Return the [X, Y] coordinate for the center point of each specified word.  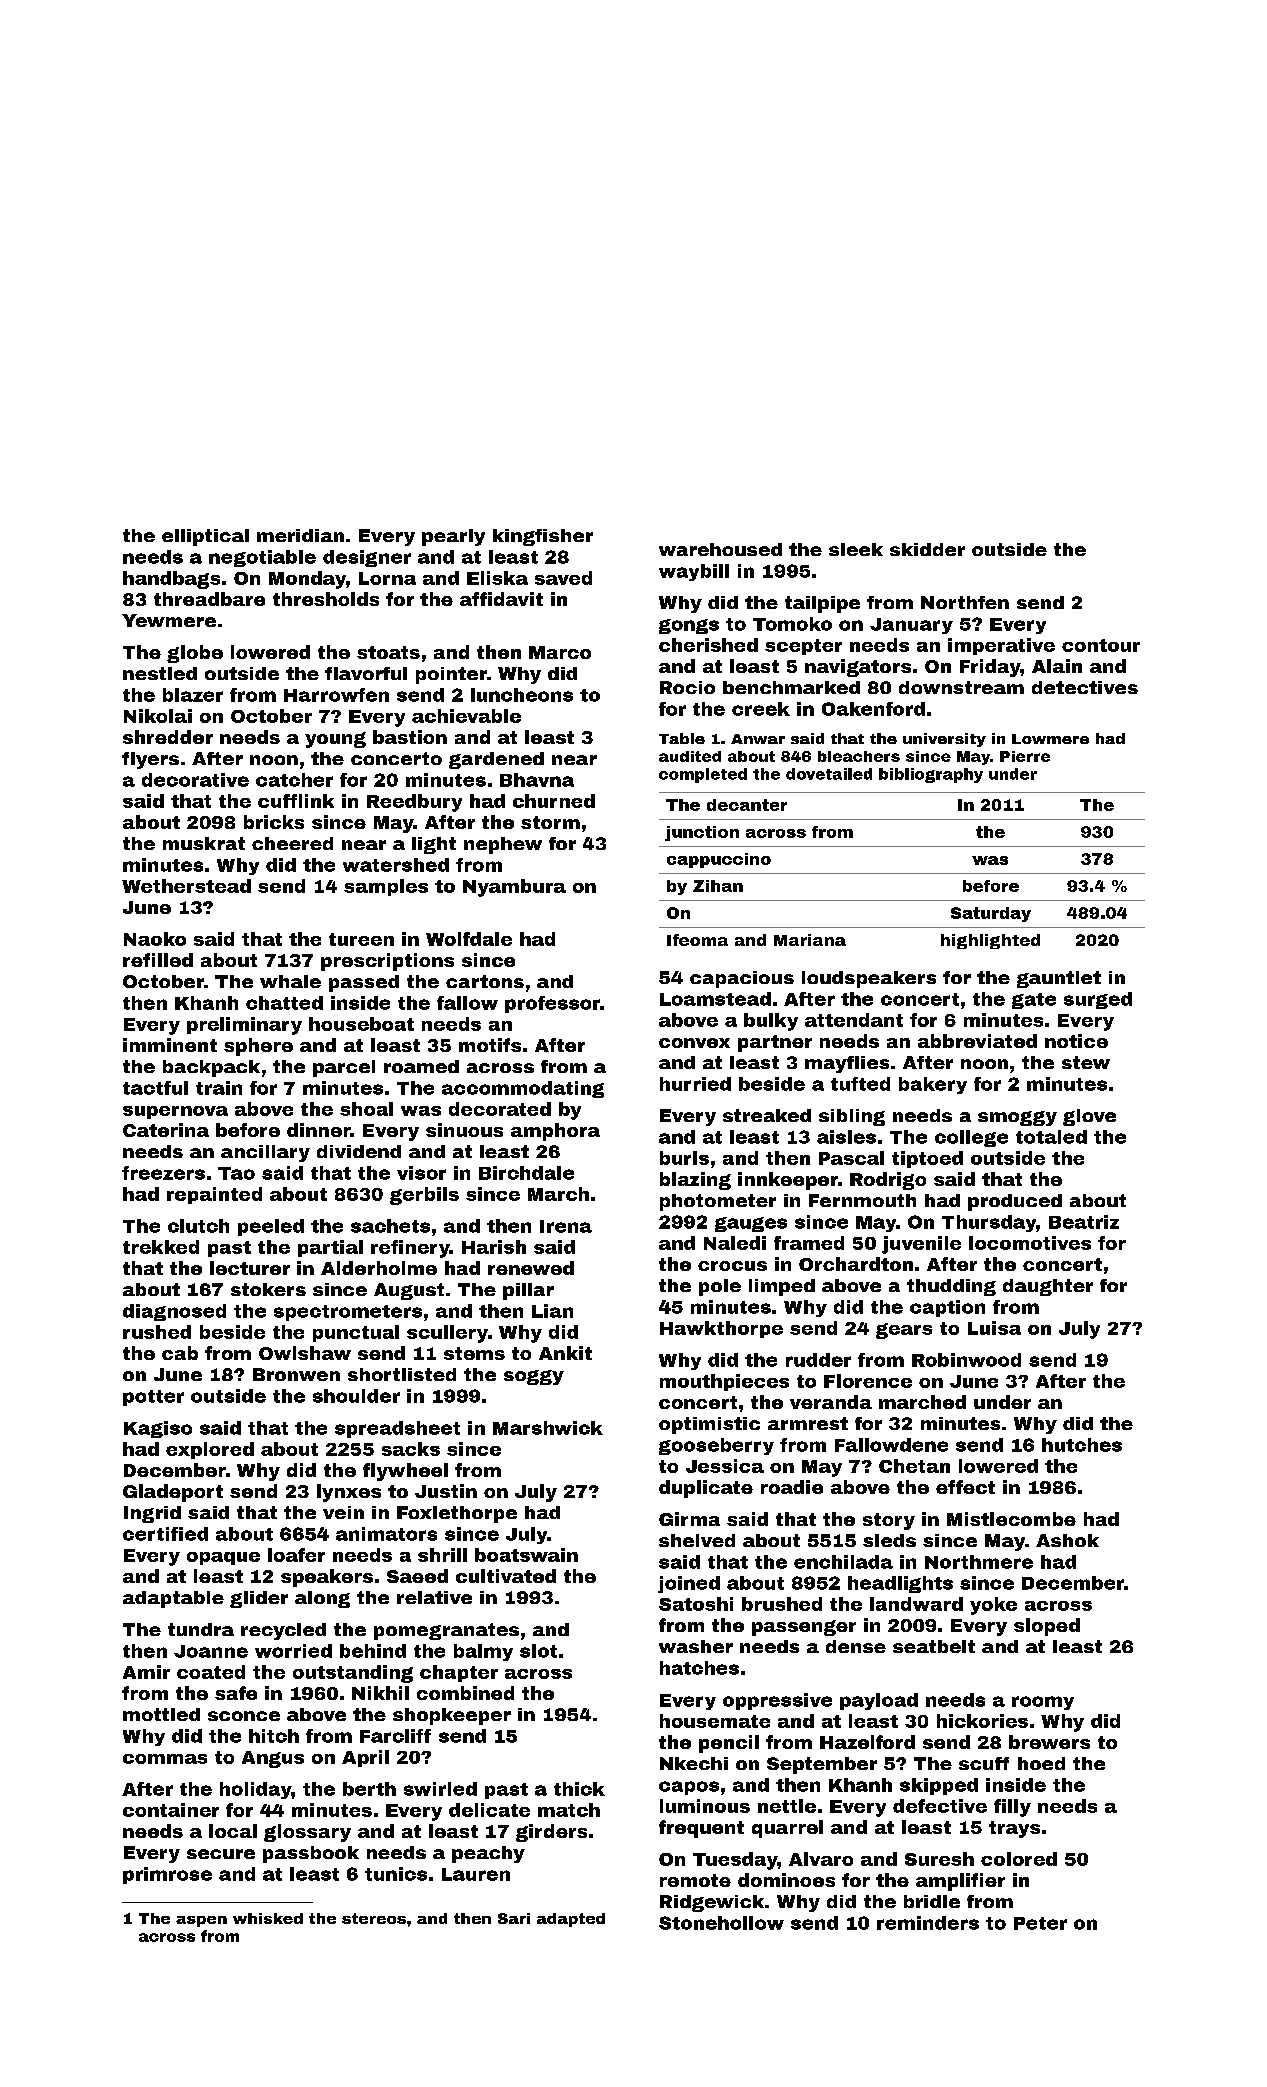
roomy [1043, 1703]
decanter [747, 805]
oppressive [777, 1701]
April [365, 1758]
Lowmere [1050, 739]
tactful [155, 1088]
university [944, 740]
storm [550, 822]
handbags [171, 580]
